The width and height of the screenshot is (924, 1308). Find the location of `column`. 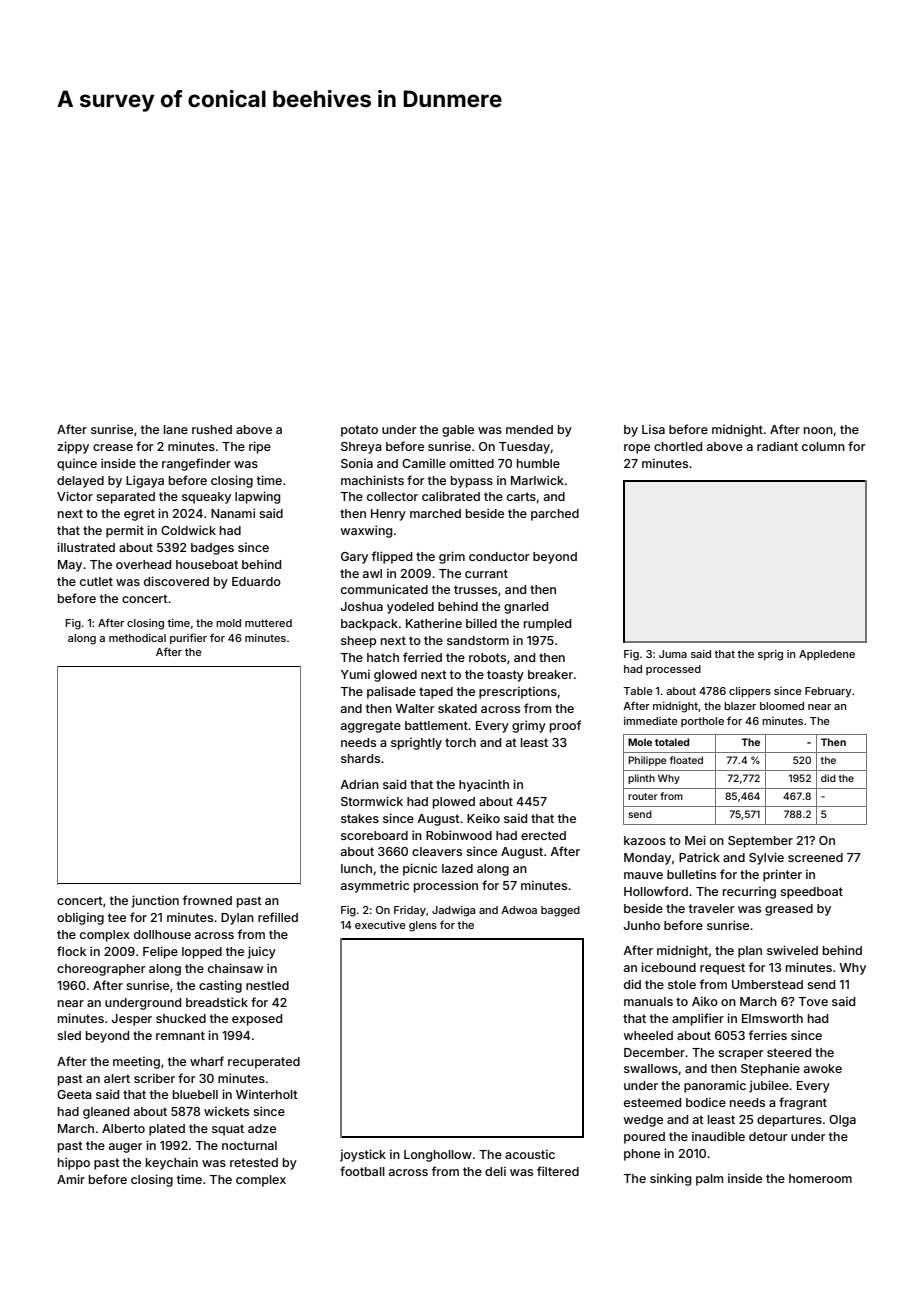

column is located at coordinates (823, 446).
